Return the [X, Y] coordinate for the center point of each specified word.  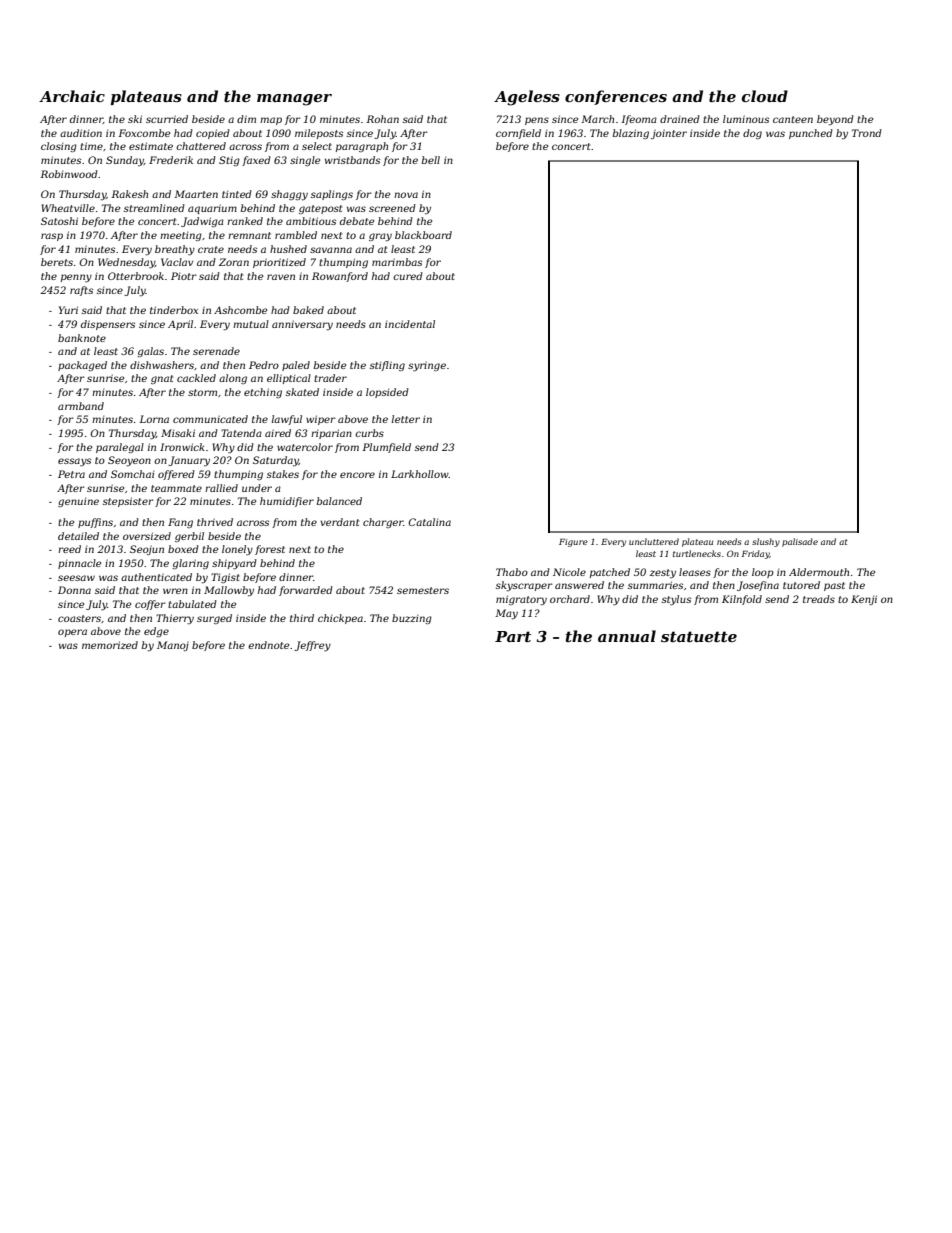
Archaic [72, 96]
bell [431, 160]
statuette [699, 636]
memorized [110, 645]
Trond [867, 133]
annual [627, 636]
